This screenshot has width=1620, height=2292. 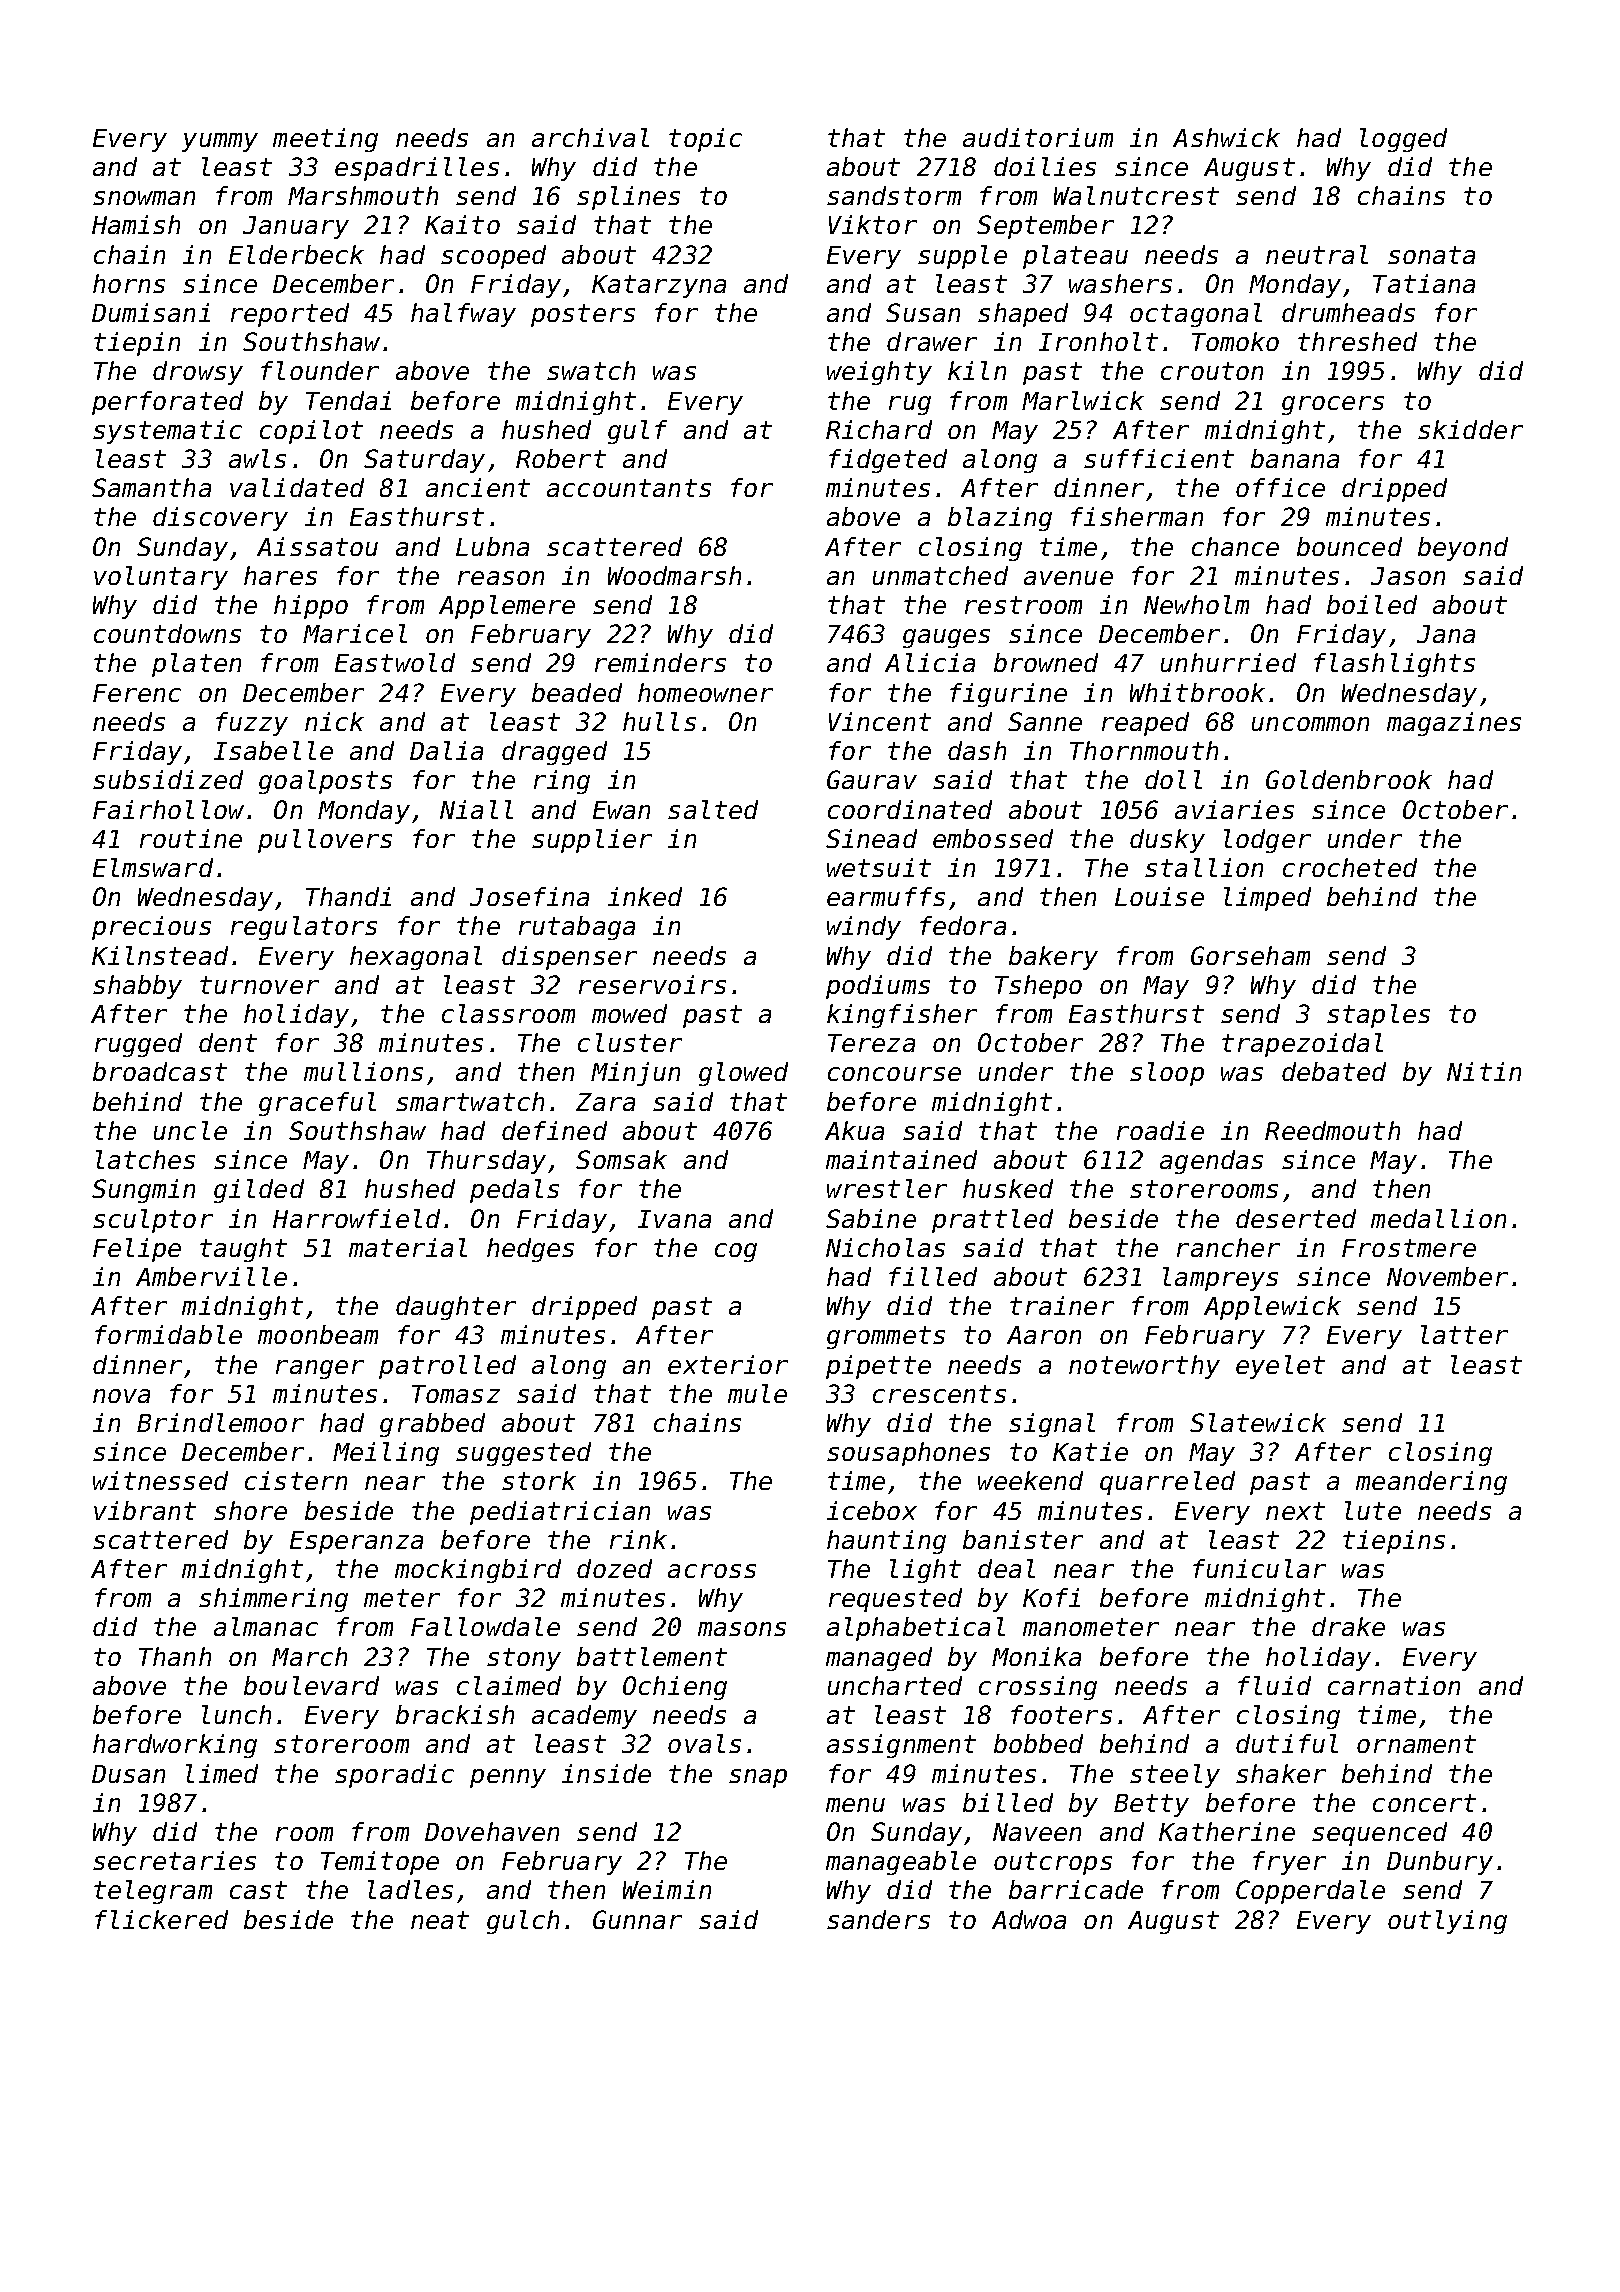 What do you see at coordinates (129, 283) in the screenshot?
I see `horns` at bounding box center [129, 283].
